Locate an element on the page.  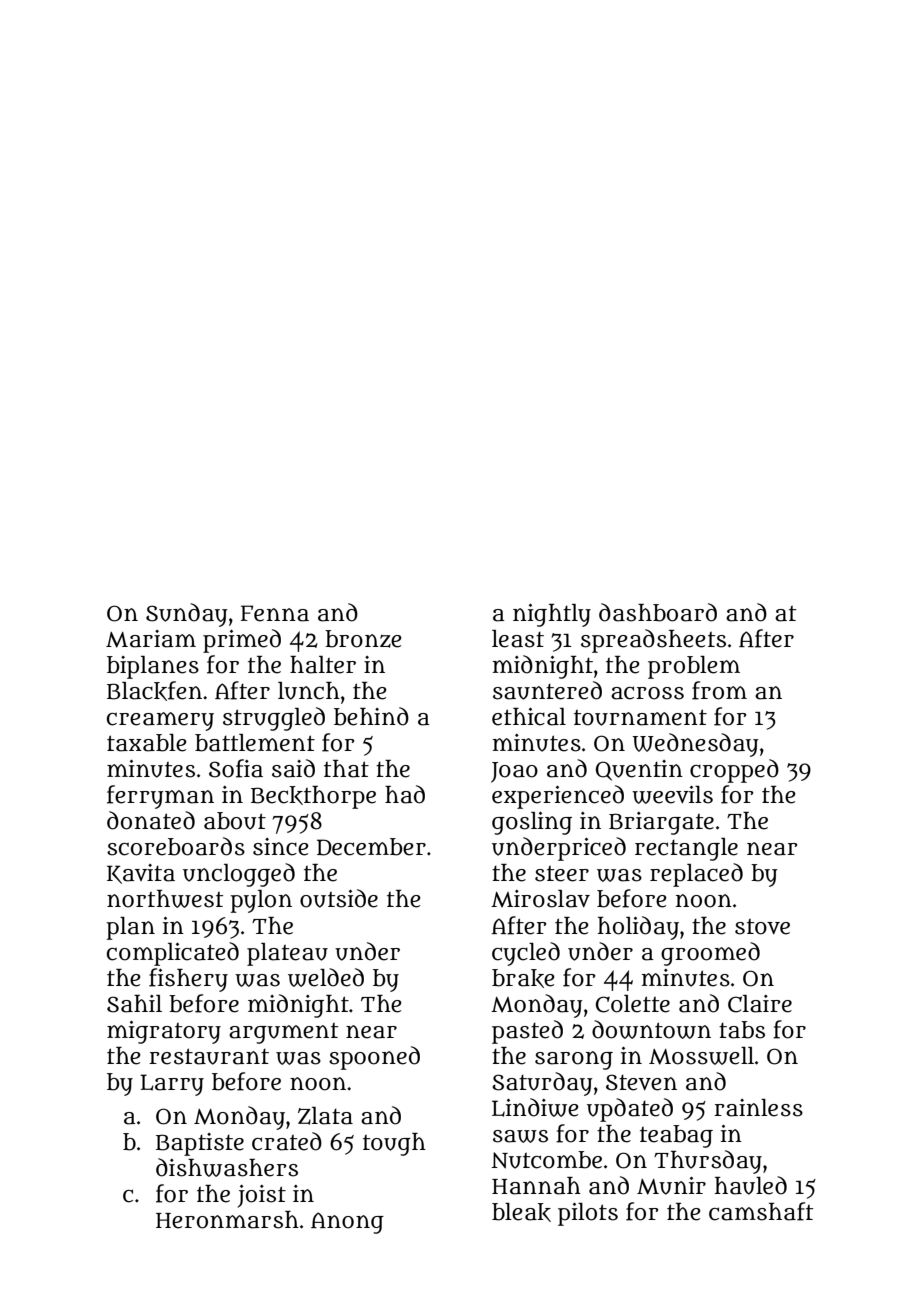
Sunday is located at coordinates (187, 615).
